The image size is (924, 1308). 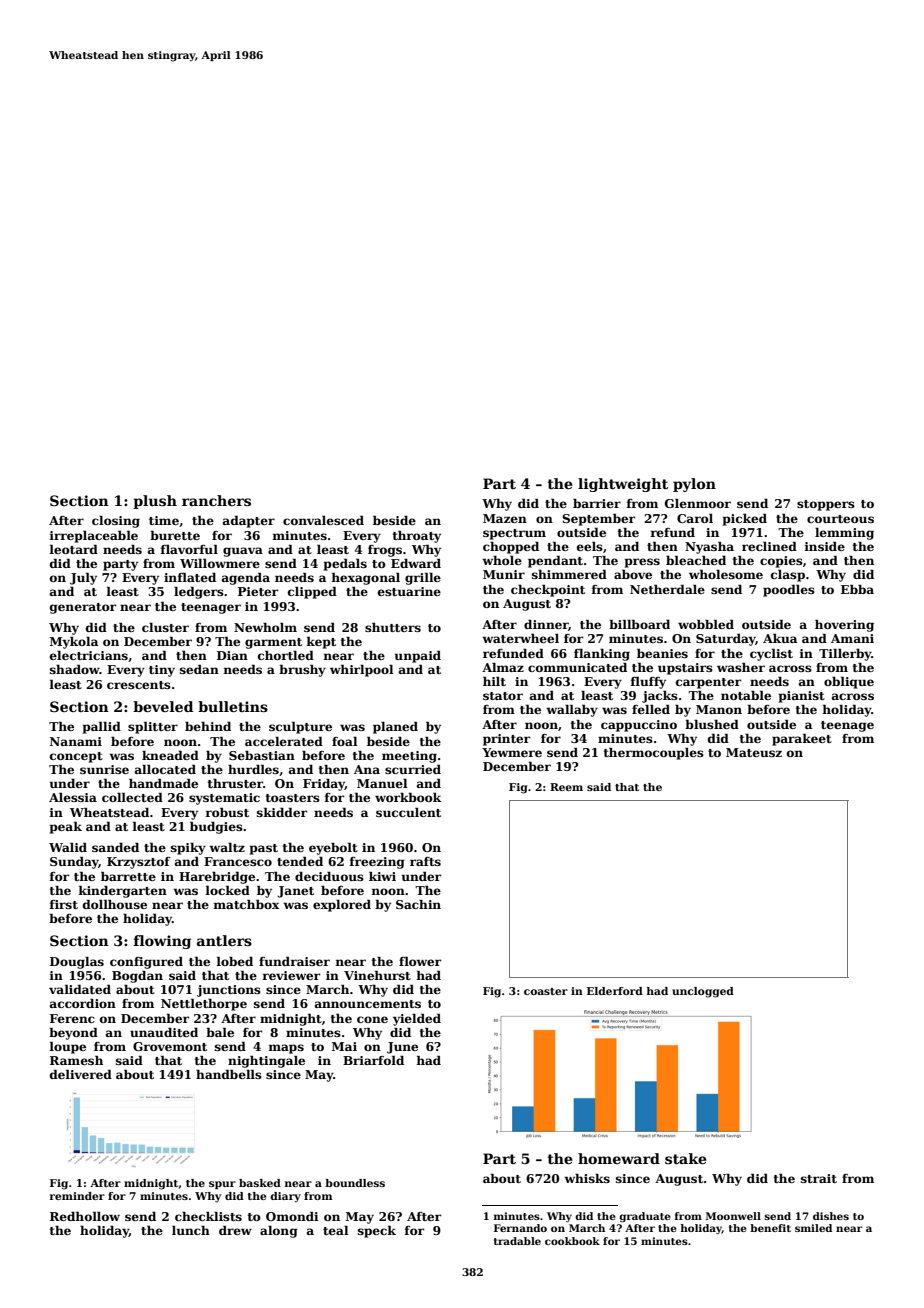 What do you see at coordinates (235, 783) in the page?
I see `thruster` at bounding box center [235, 783].
